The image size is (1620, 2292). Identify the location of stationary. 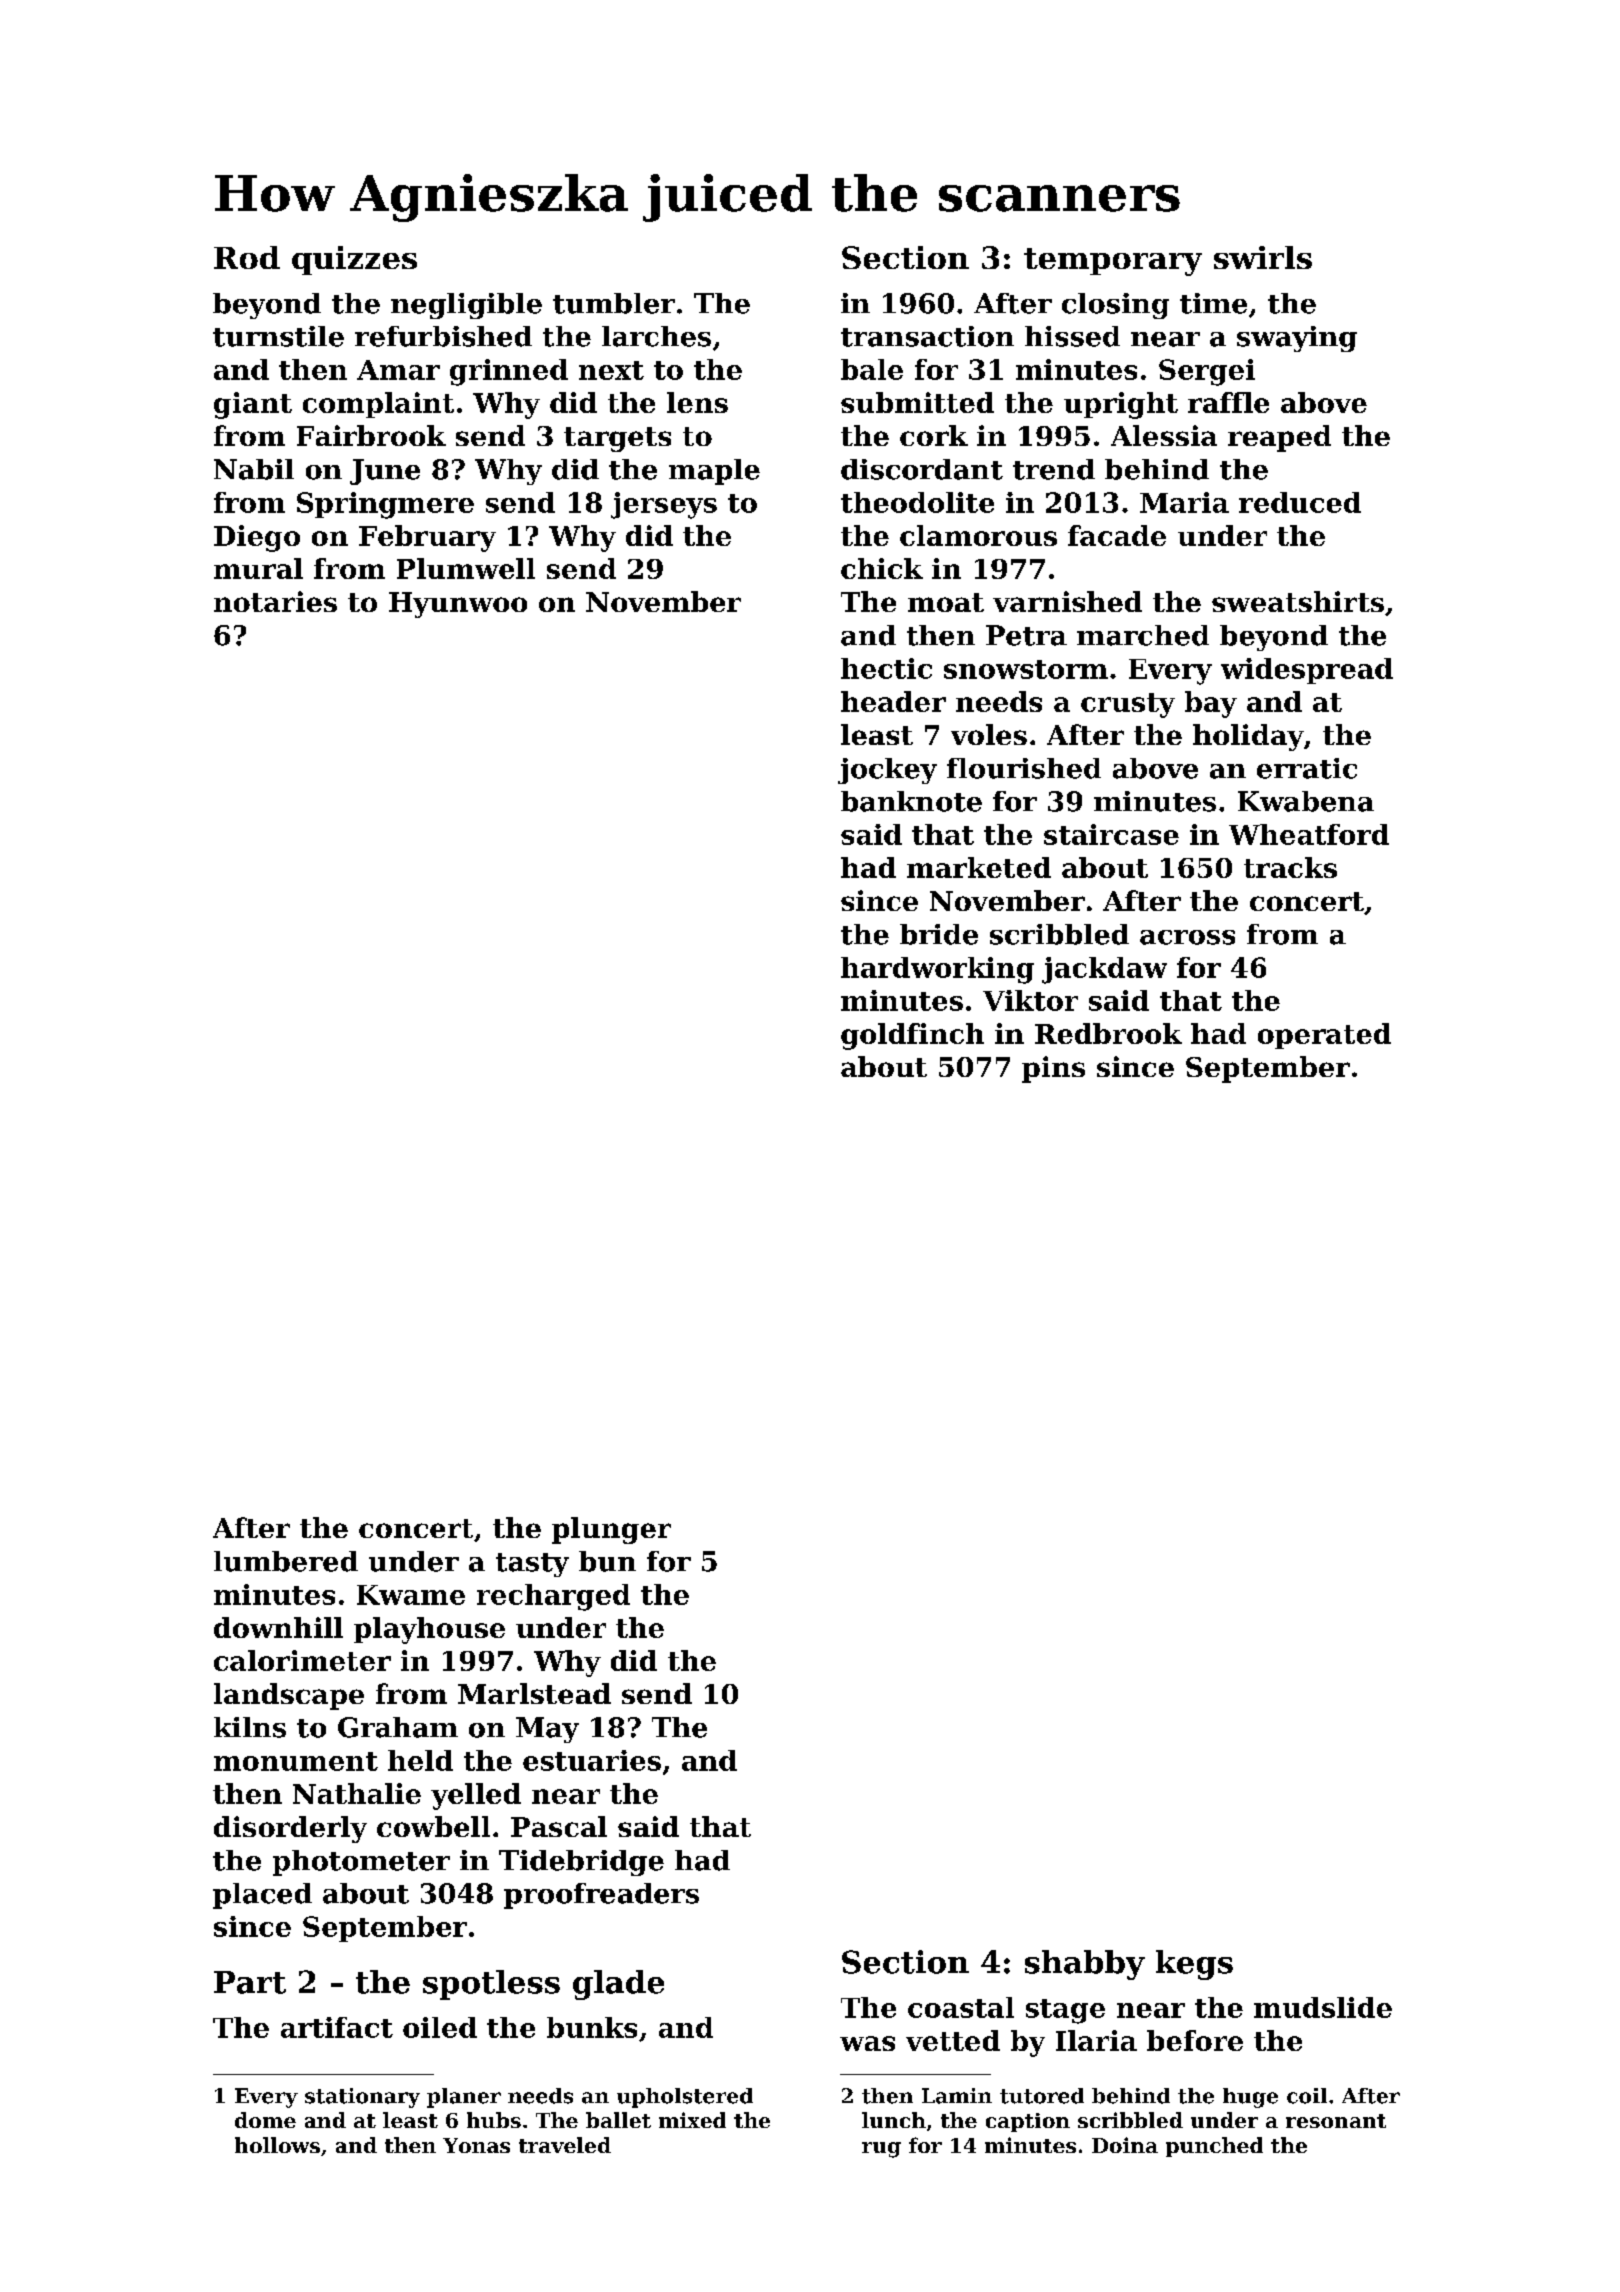
(362, 2098).
